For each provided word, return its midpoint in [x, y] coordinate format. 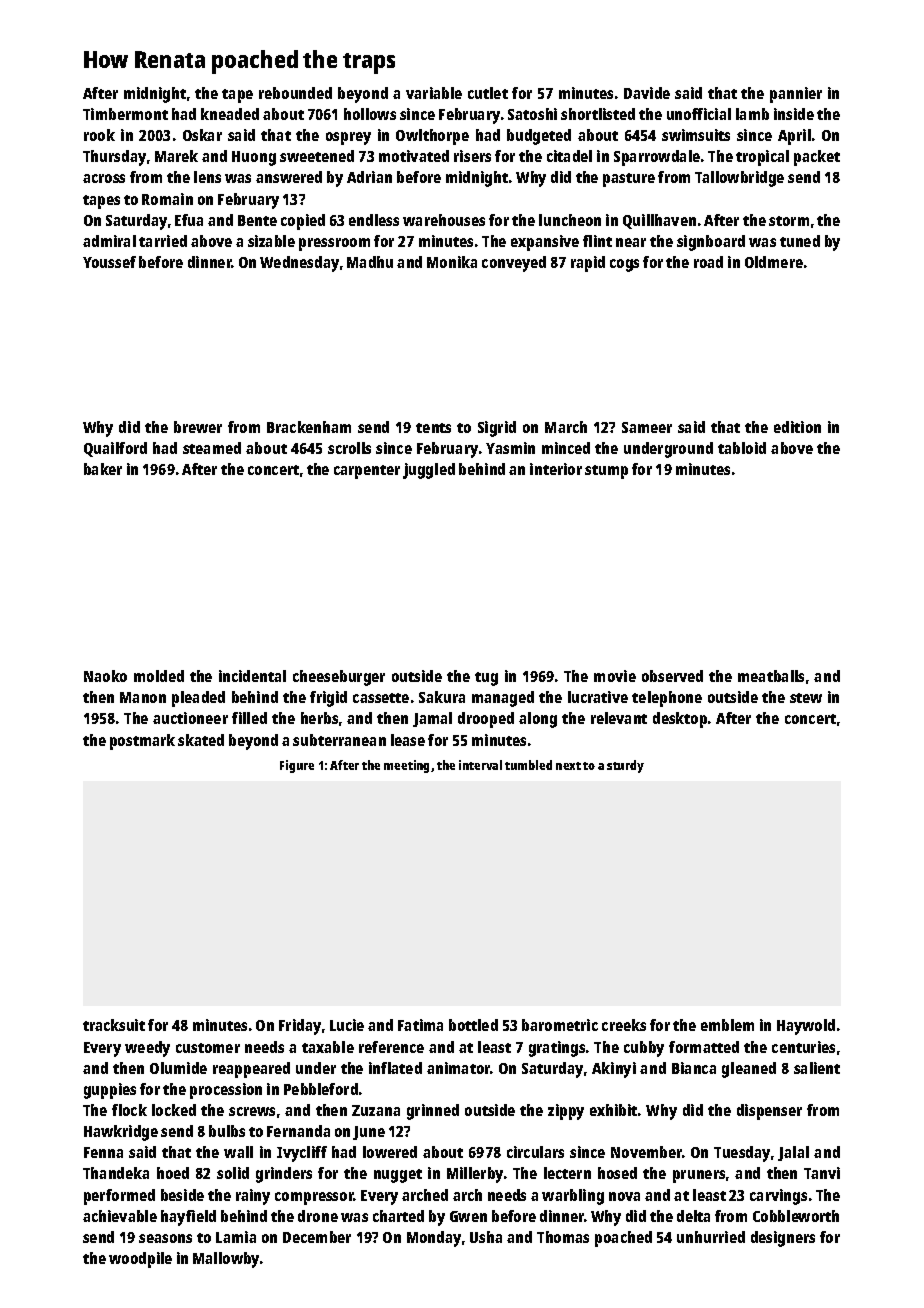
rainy [253, 1197]
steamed [212, 448]
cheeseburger [339, 678]
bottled [473, 1025]
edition [797, 427]
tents [433, 428]
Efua [189, 220]
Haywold [806, 1027]
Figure [297, 766]
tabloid [742, 448]
